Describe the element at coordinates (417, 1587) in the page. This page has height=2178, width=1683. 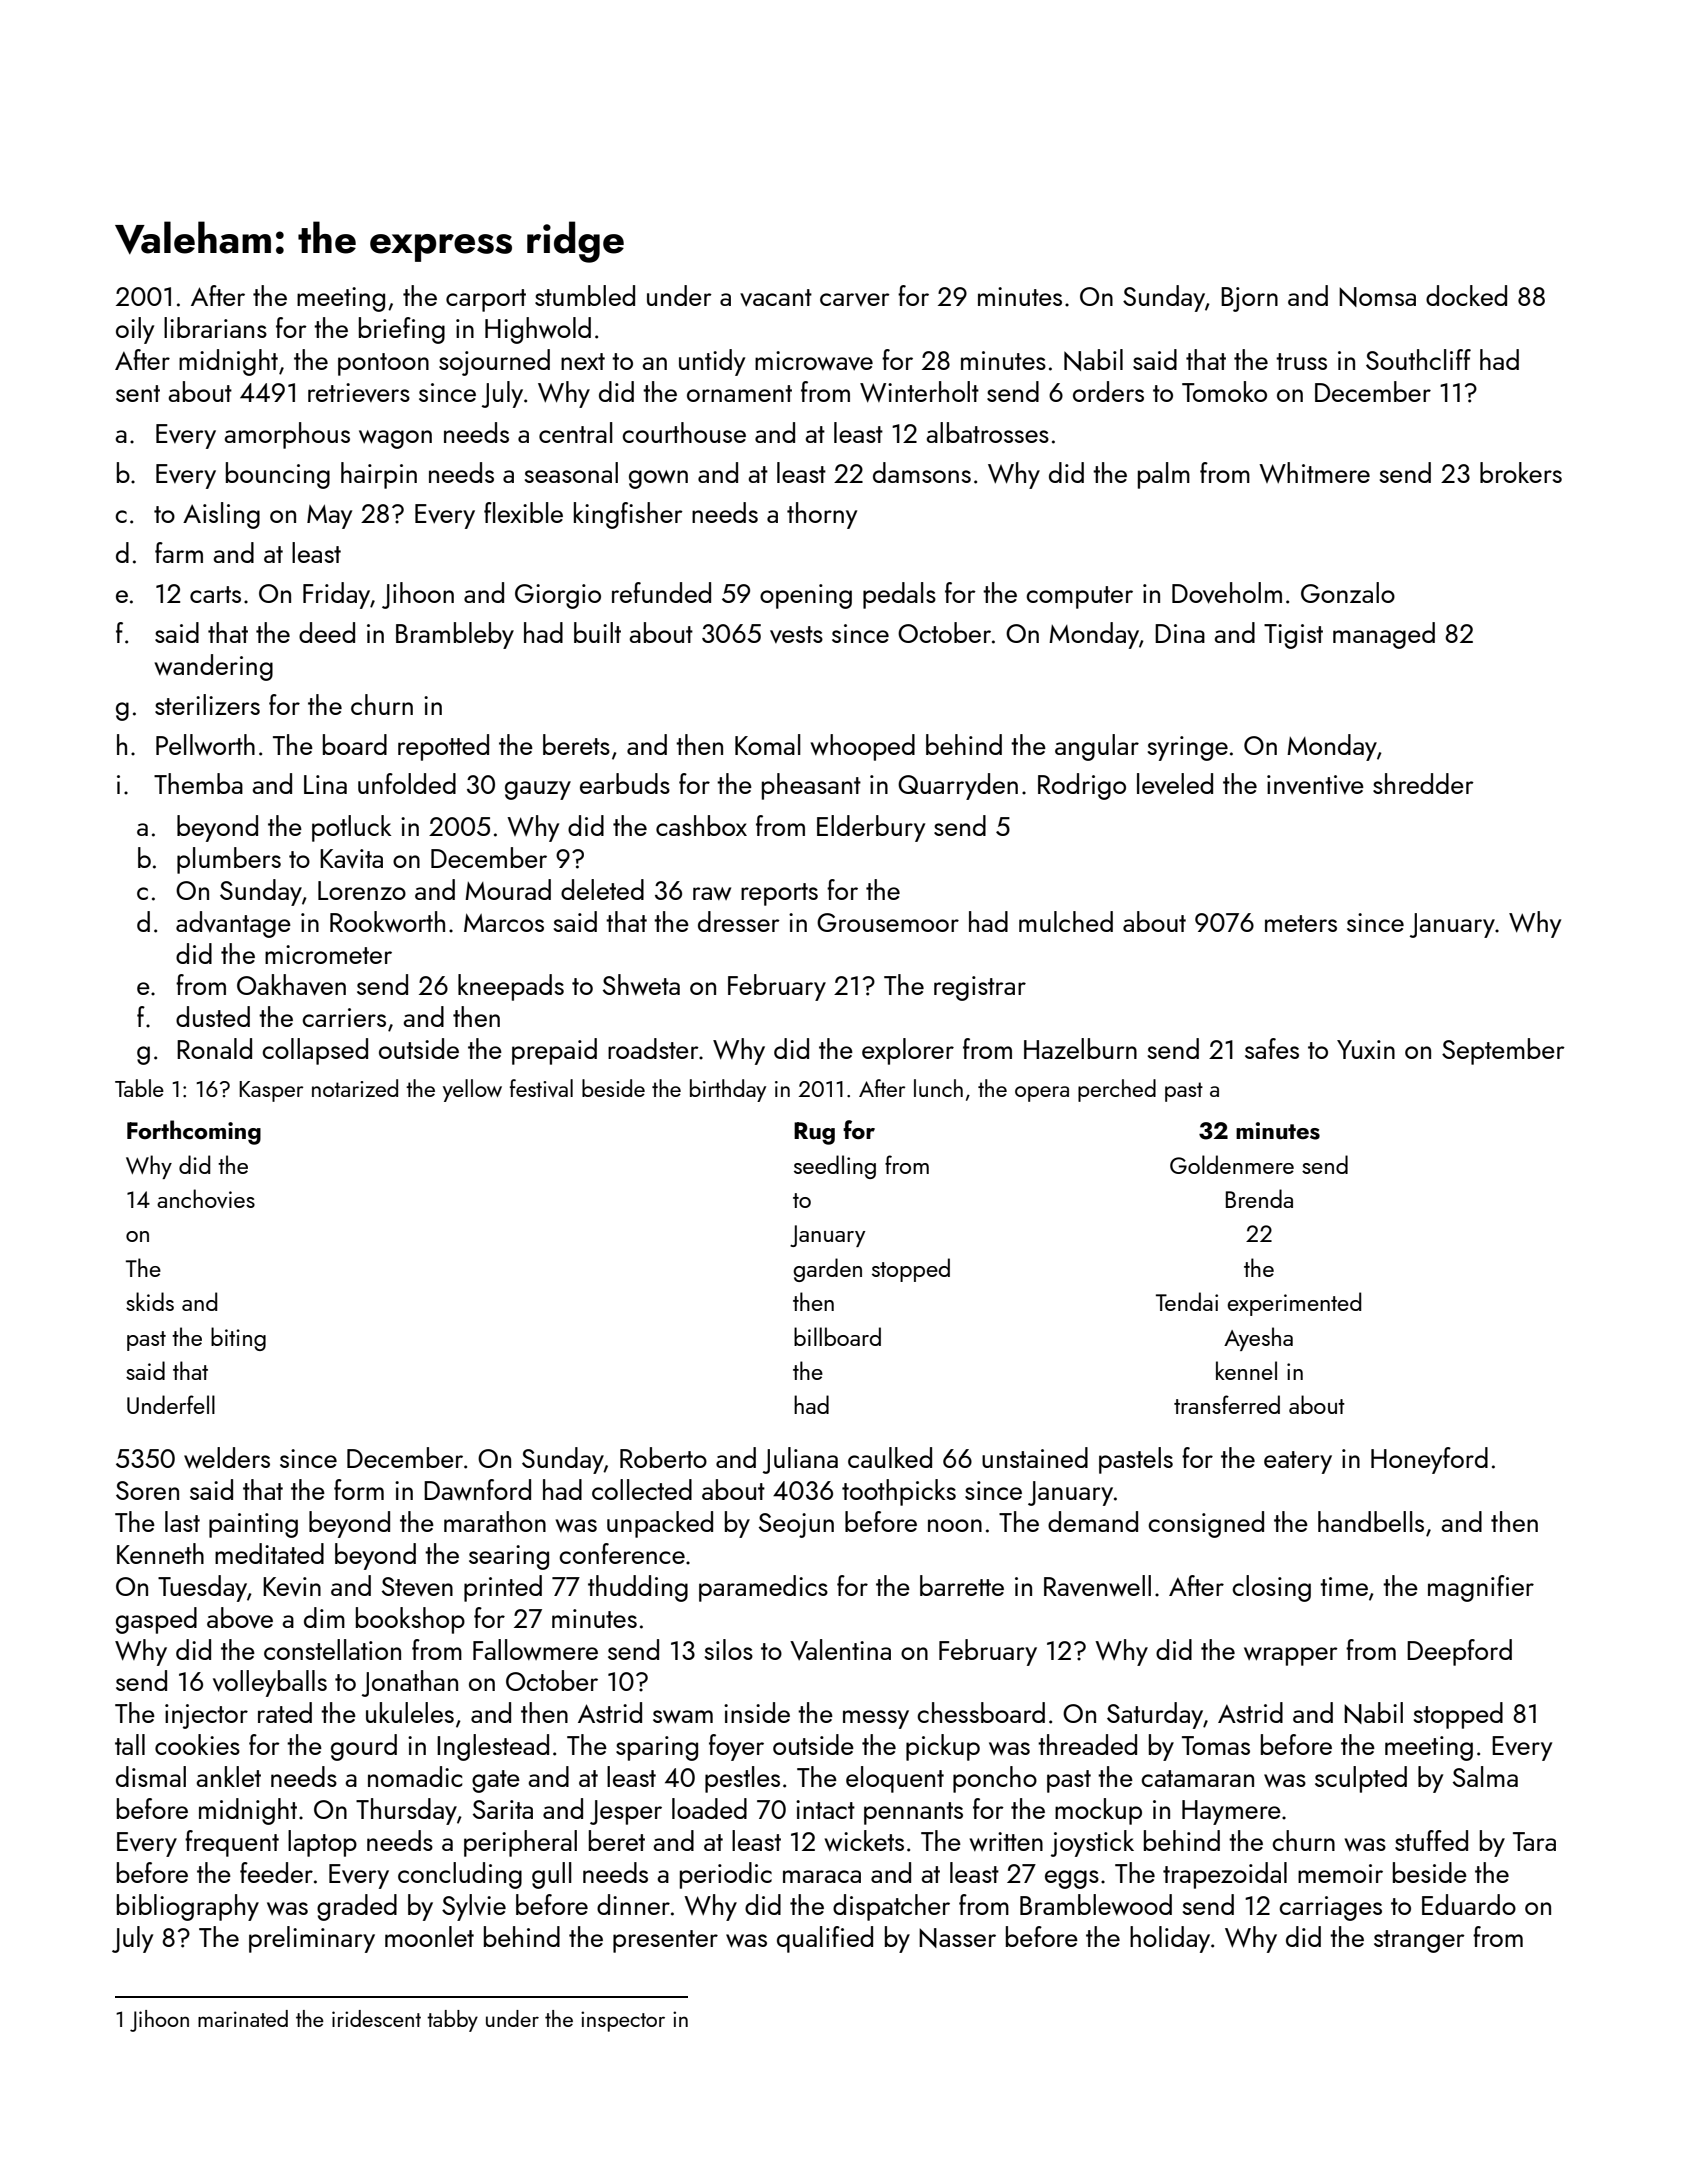
I see `Steven` at that location.
